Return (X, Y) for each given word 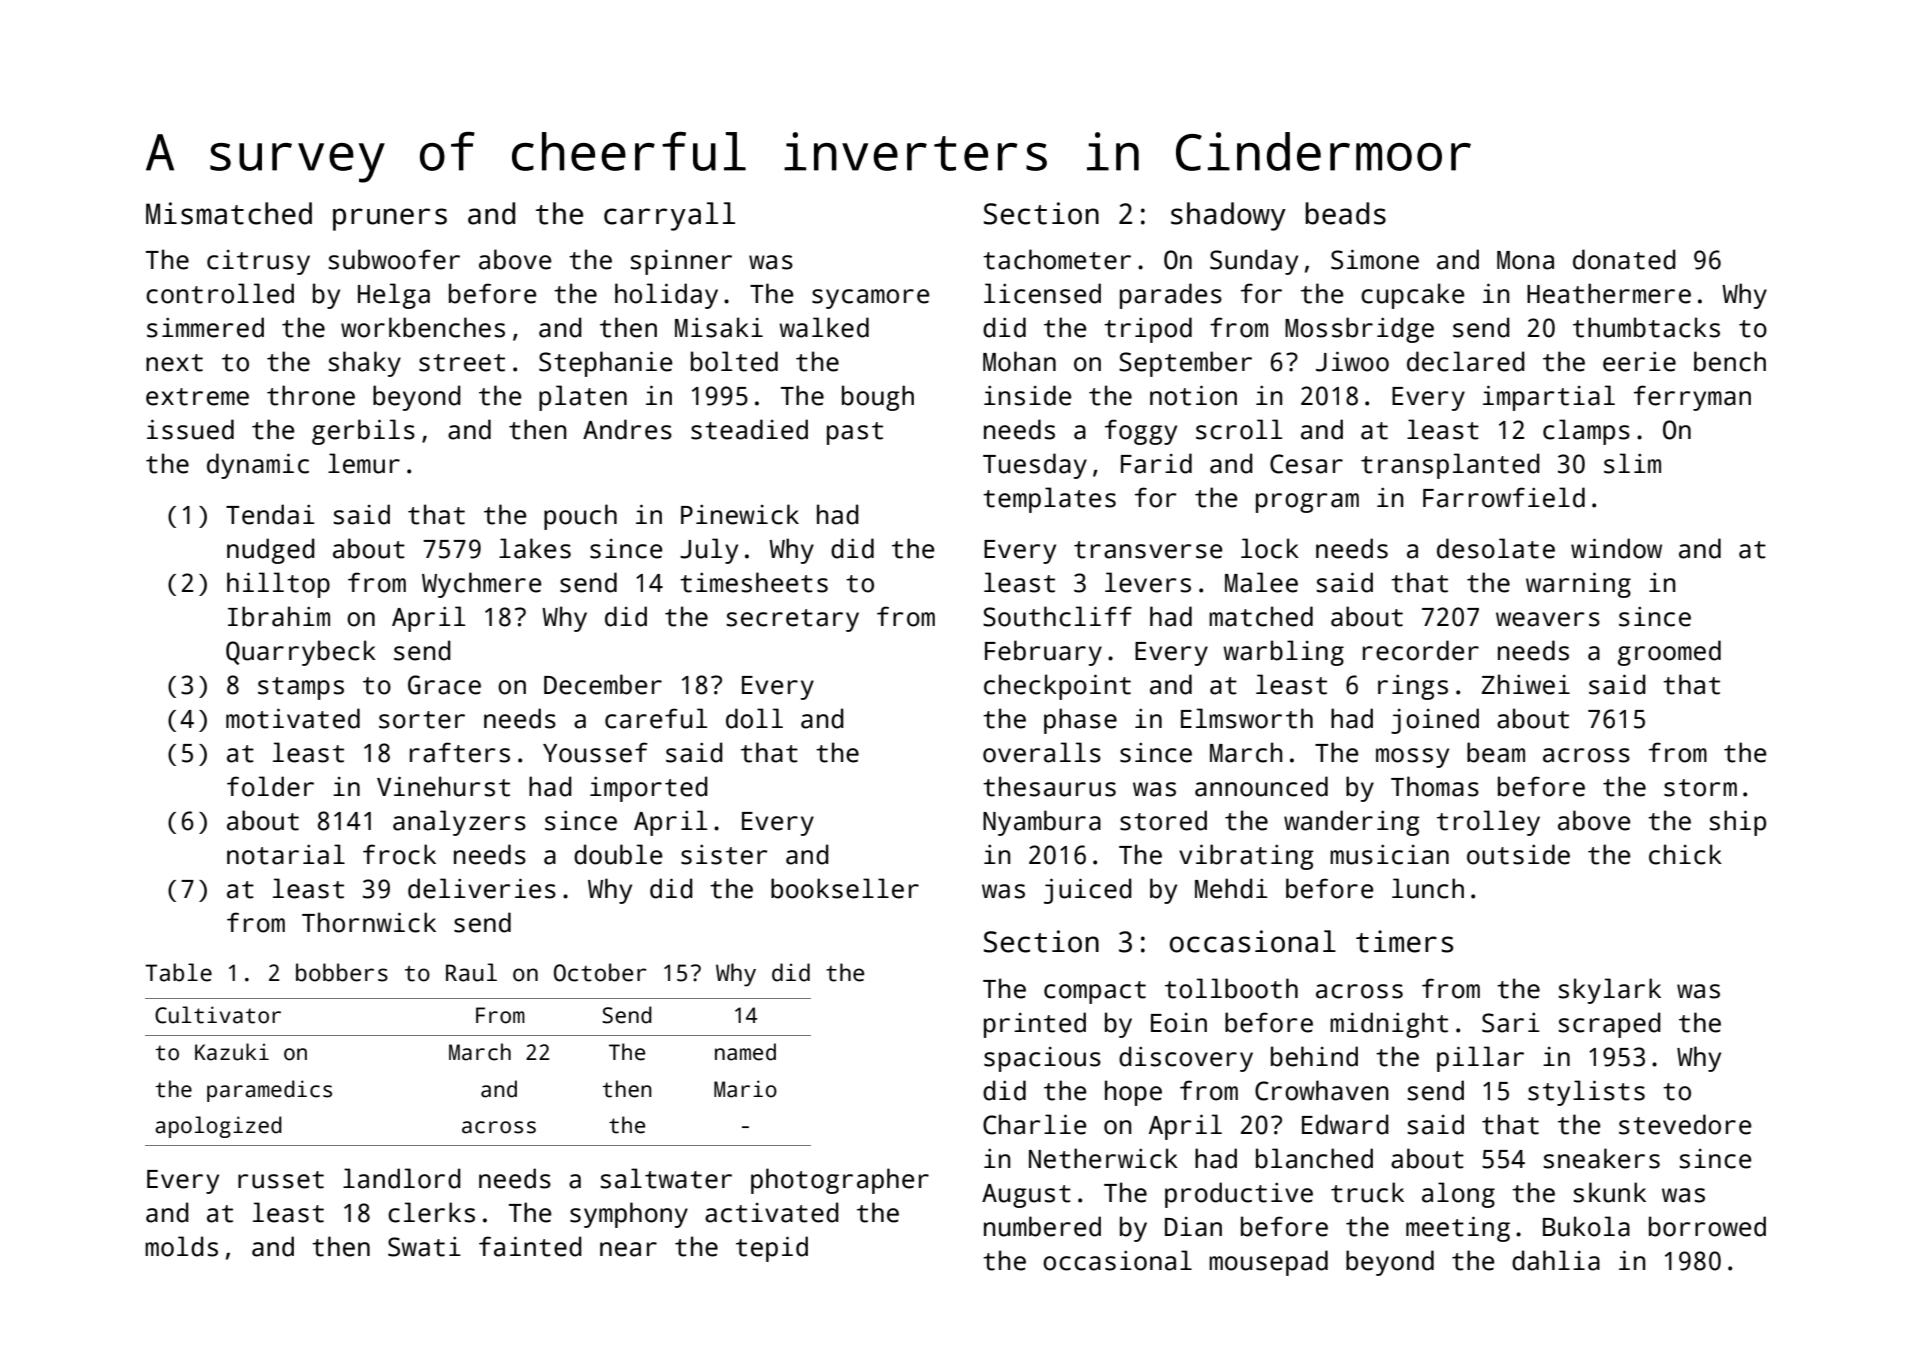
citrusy (258, 262)
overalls (1042, 752)
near (628, 1249)
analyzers (459, 823)
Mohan (1019, 361)
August (1026, 1196)
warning (1578, 585)
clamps (1586, 432)
